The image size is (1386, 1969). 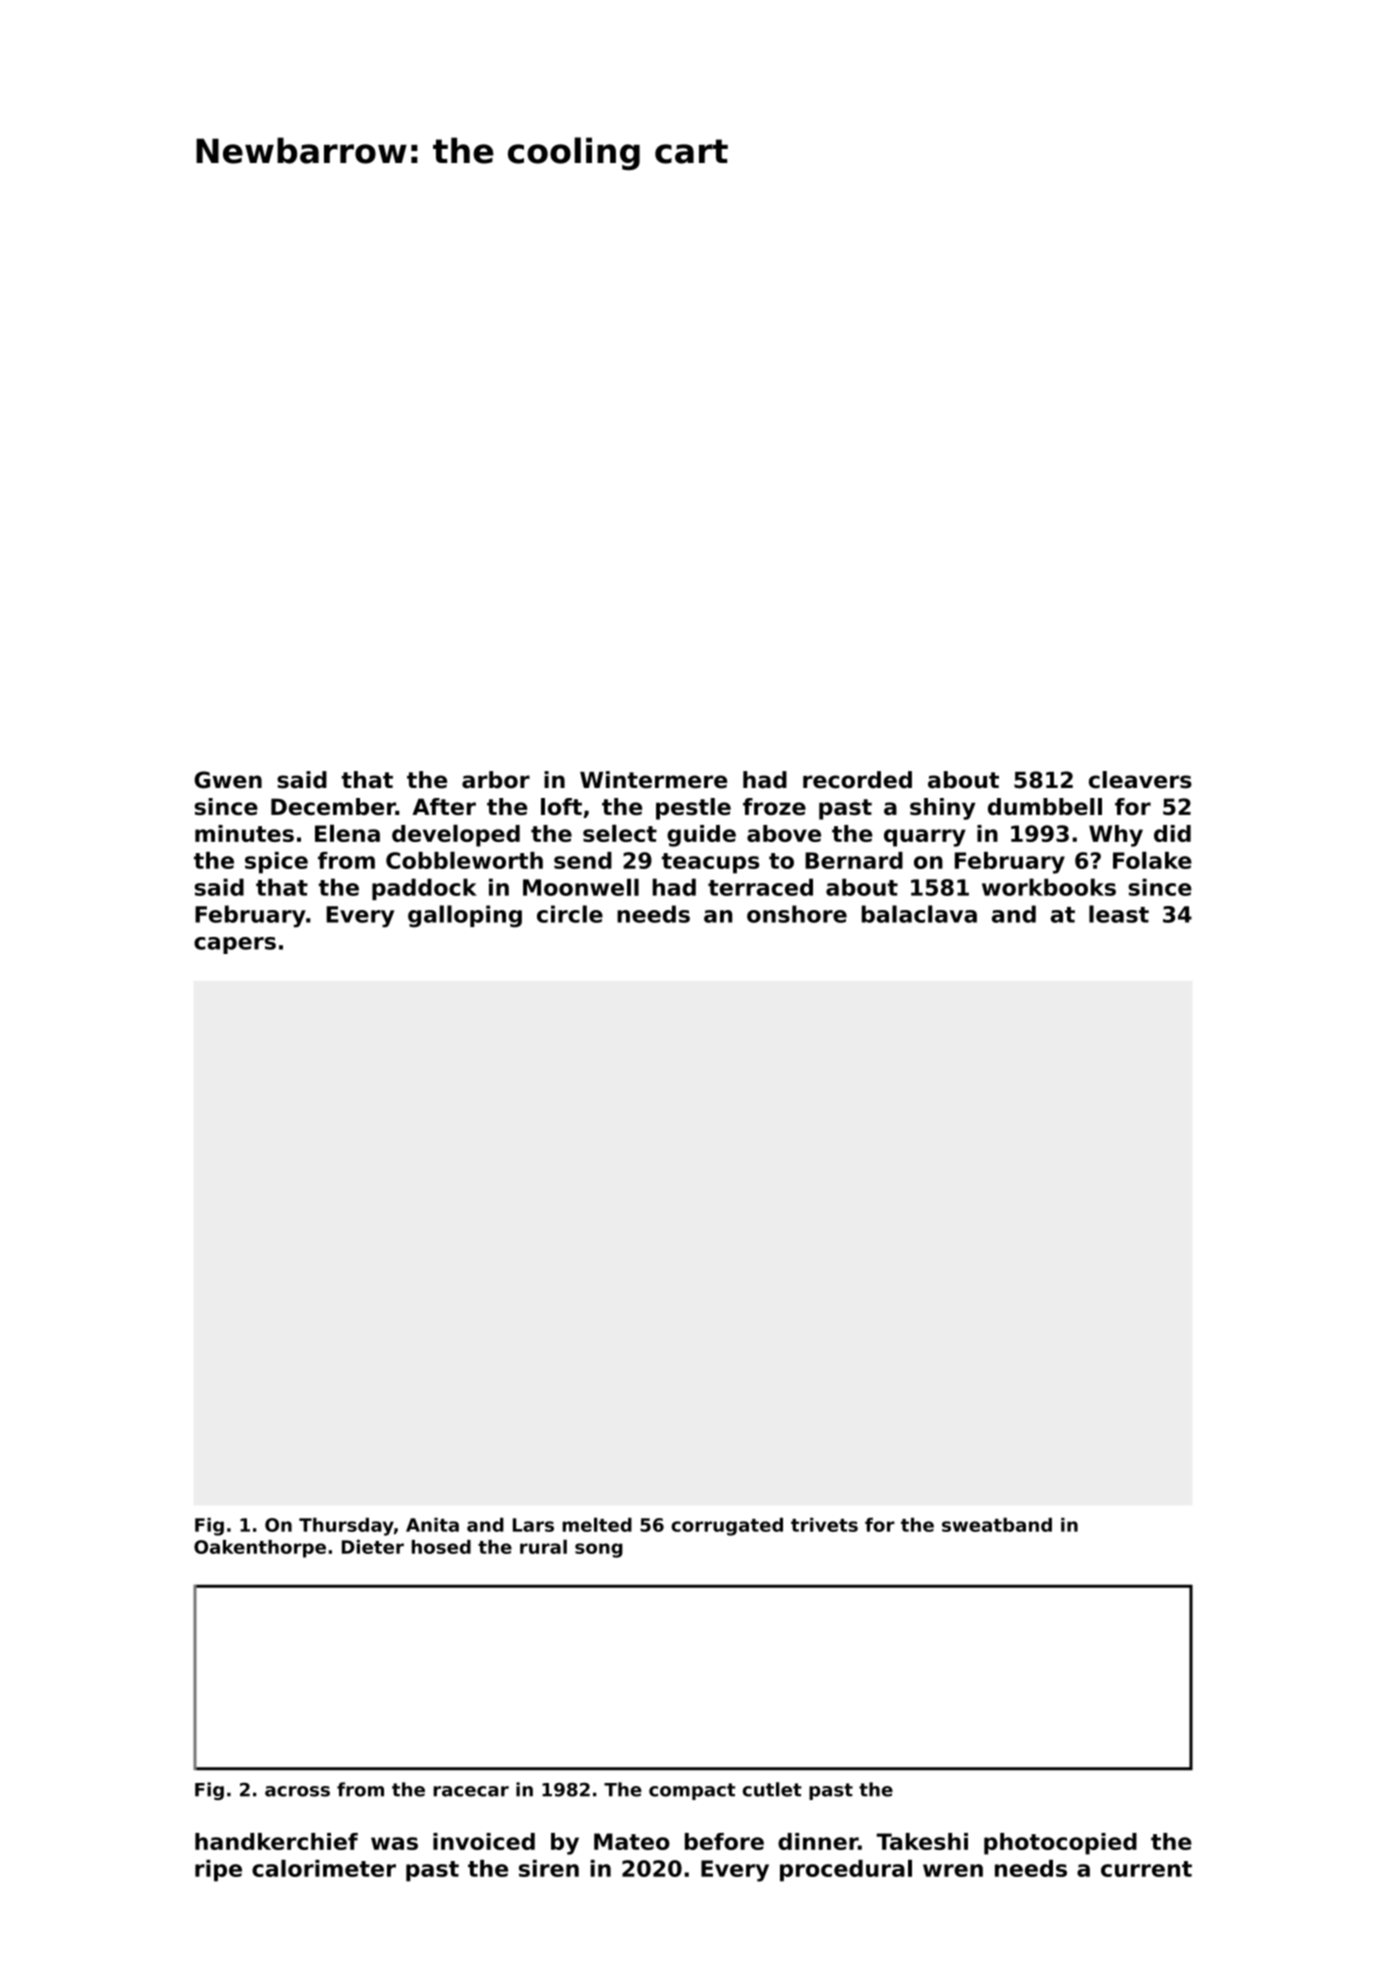 What do you see at coordinates (324, 1868) in the image?
I see `calorimeter` at bounding box center [324, 1868].
